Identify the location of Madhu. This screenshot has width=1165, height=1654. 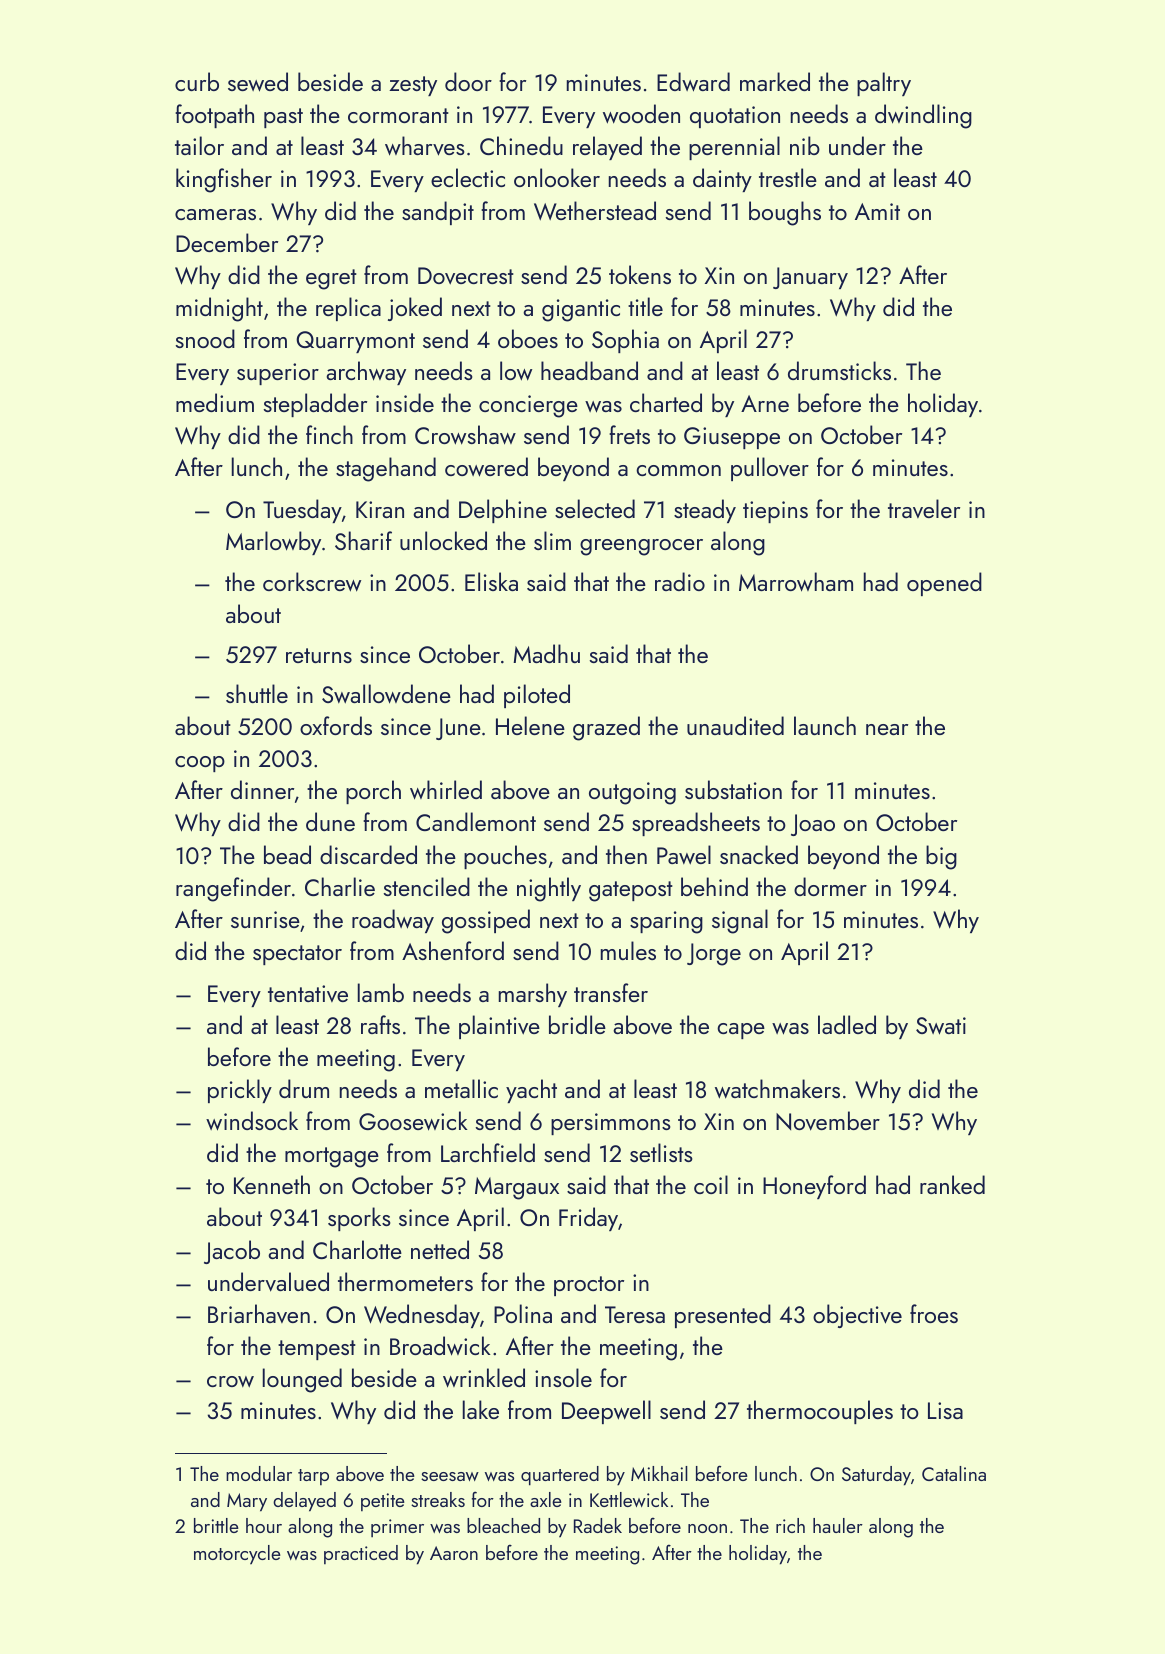
(546, 653).
